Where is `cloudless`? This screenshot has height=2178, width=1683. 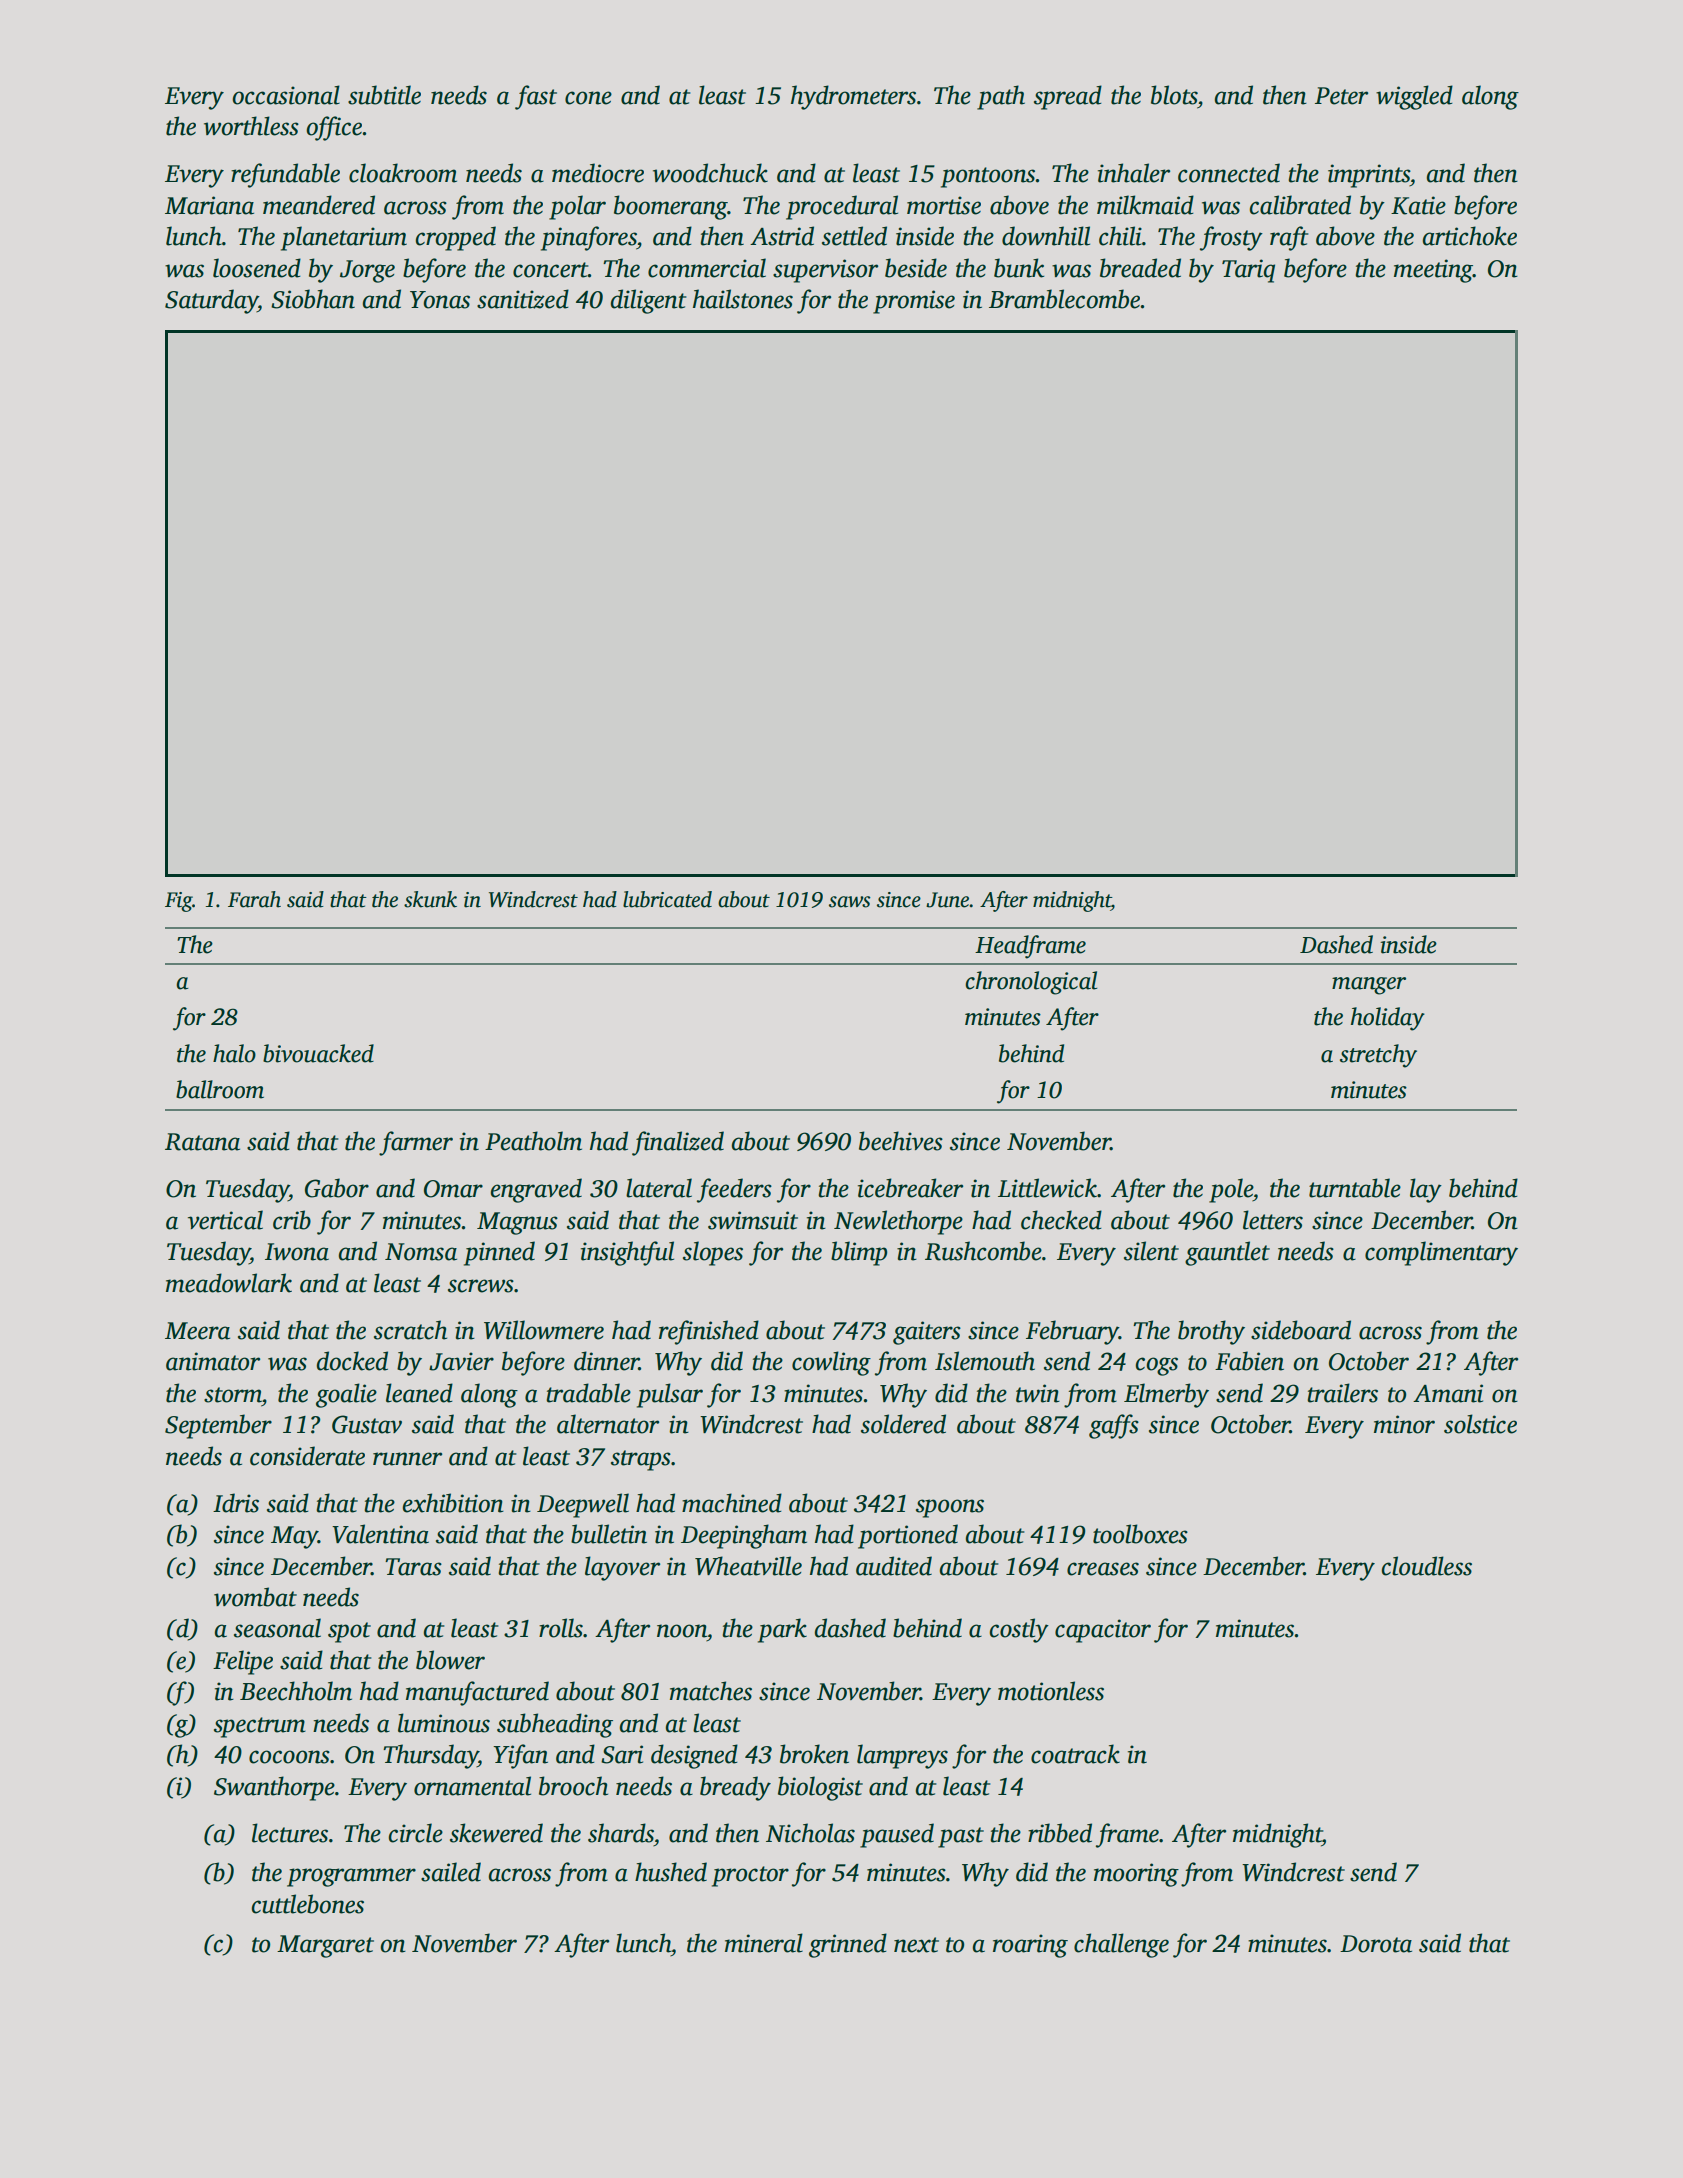 cloudless is located at coordinates (1427, 1566).
